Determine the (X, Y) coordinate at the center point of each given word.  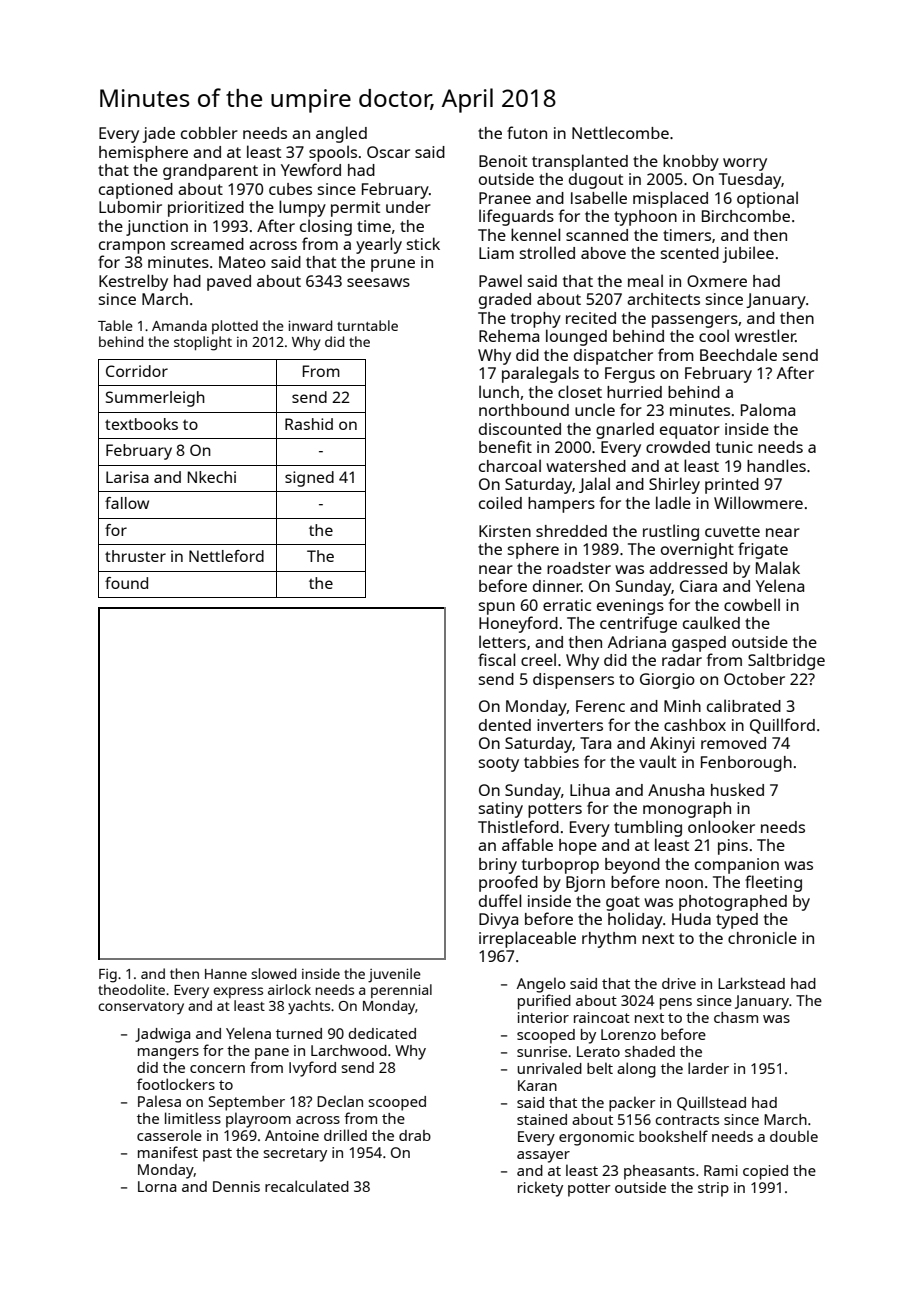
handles (776, 465)
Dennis (236, 1186)
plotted (235, 327)
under (408, 207)
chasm (736, 1017)
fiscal (496, 659)
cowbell (752, 604)
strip (713, 1189)
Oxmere (717, 281)
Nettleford (226, 556)
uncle (595, 409)
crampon (132, 247)
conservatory (141, 1008)
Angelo (541, 985)
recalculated (307, 1186)
